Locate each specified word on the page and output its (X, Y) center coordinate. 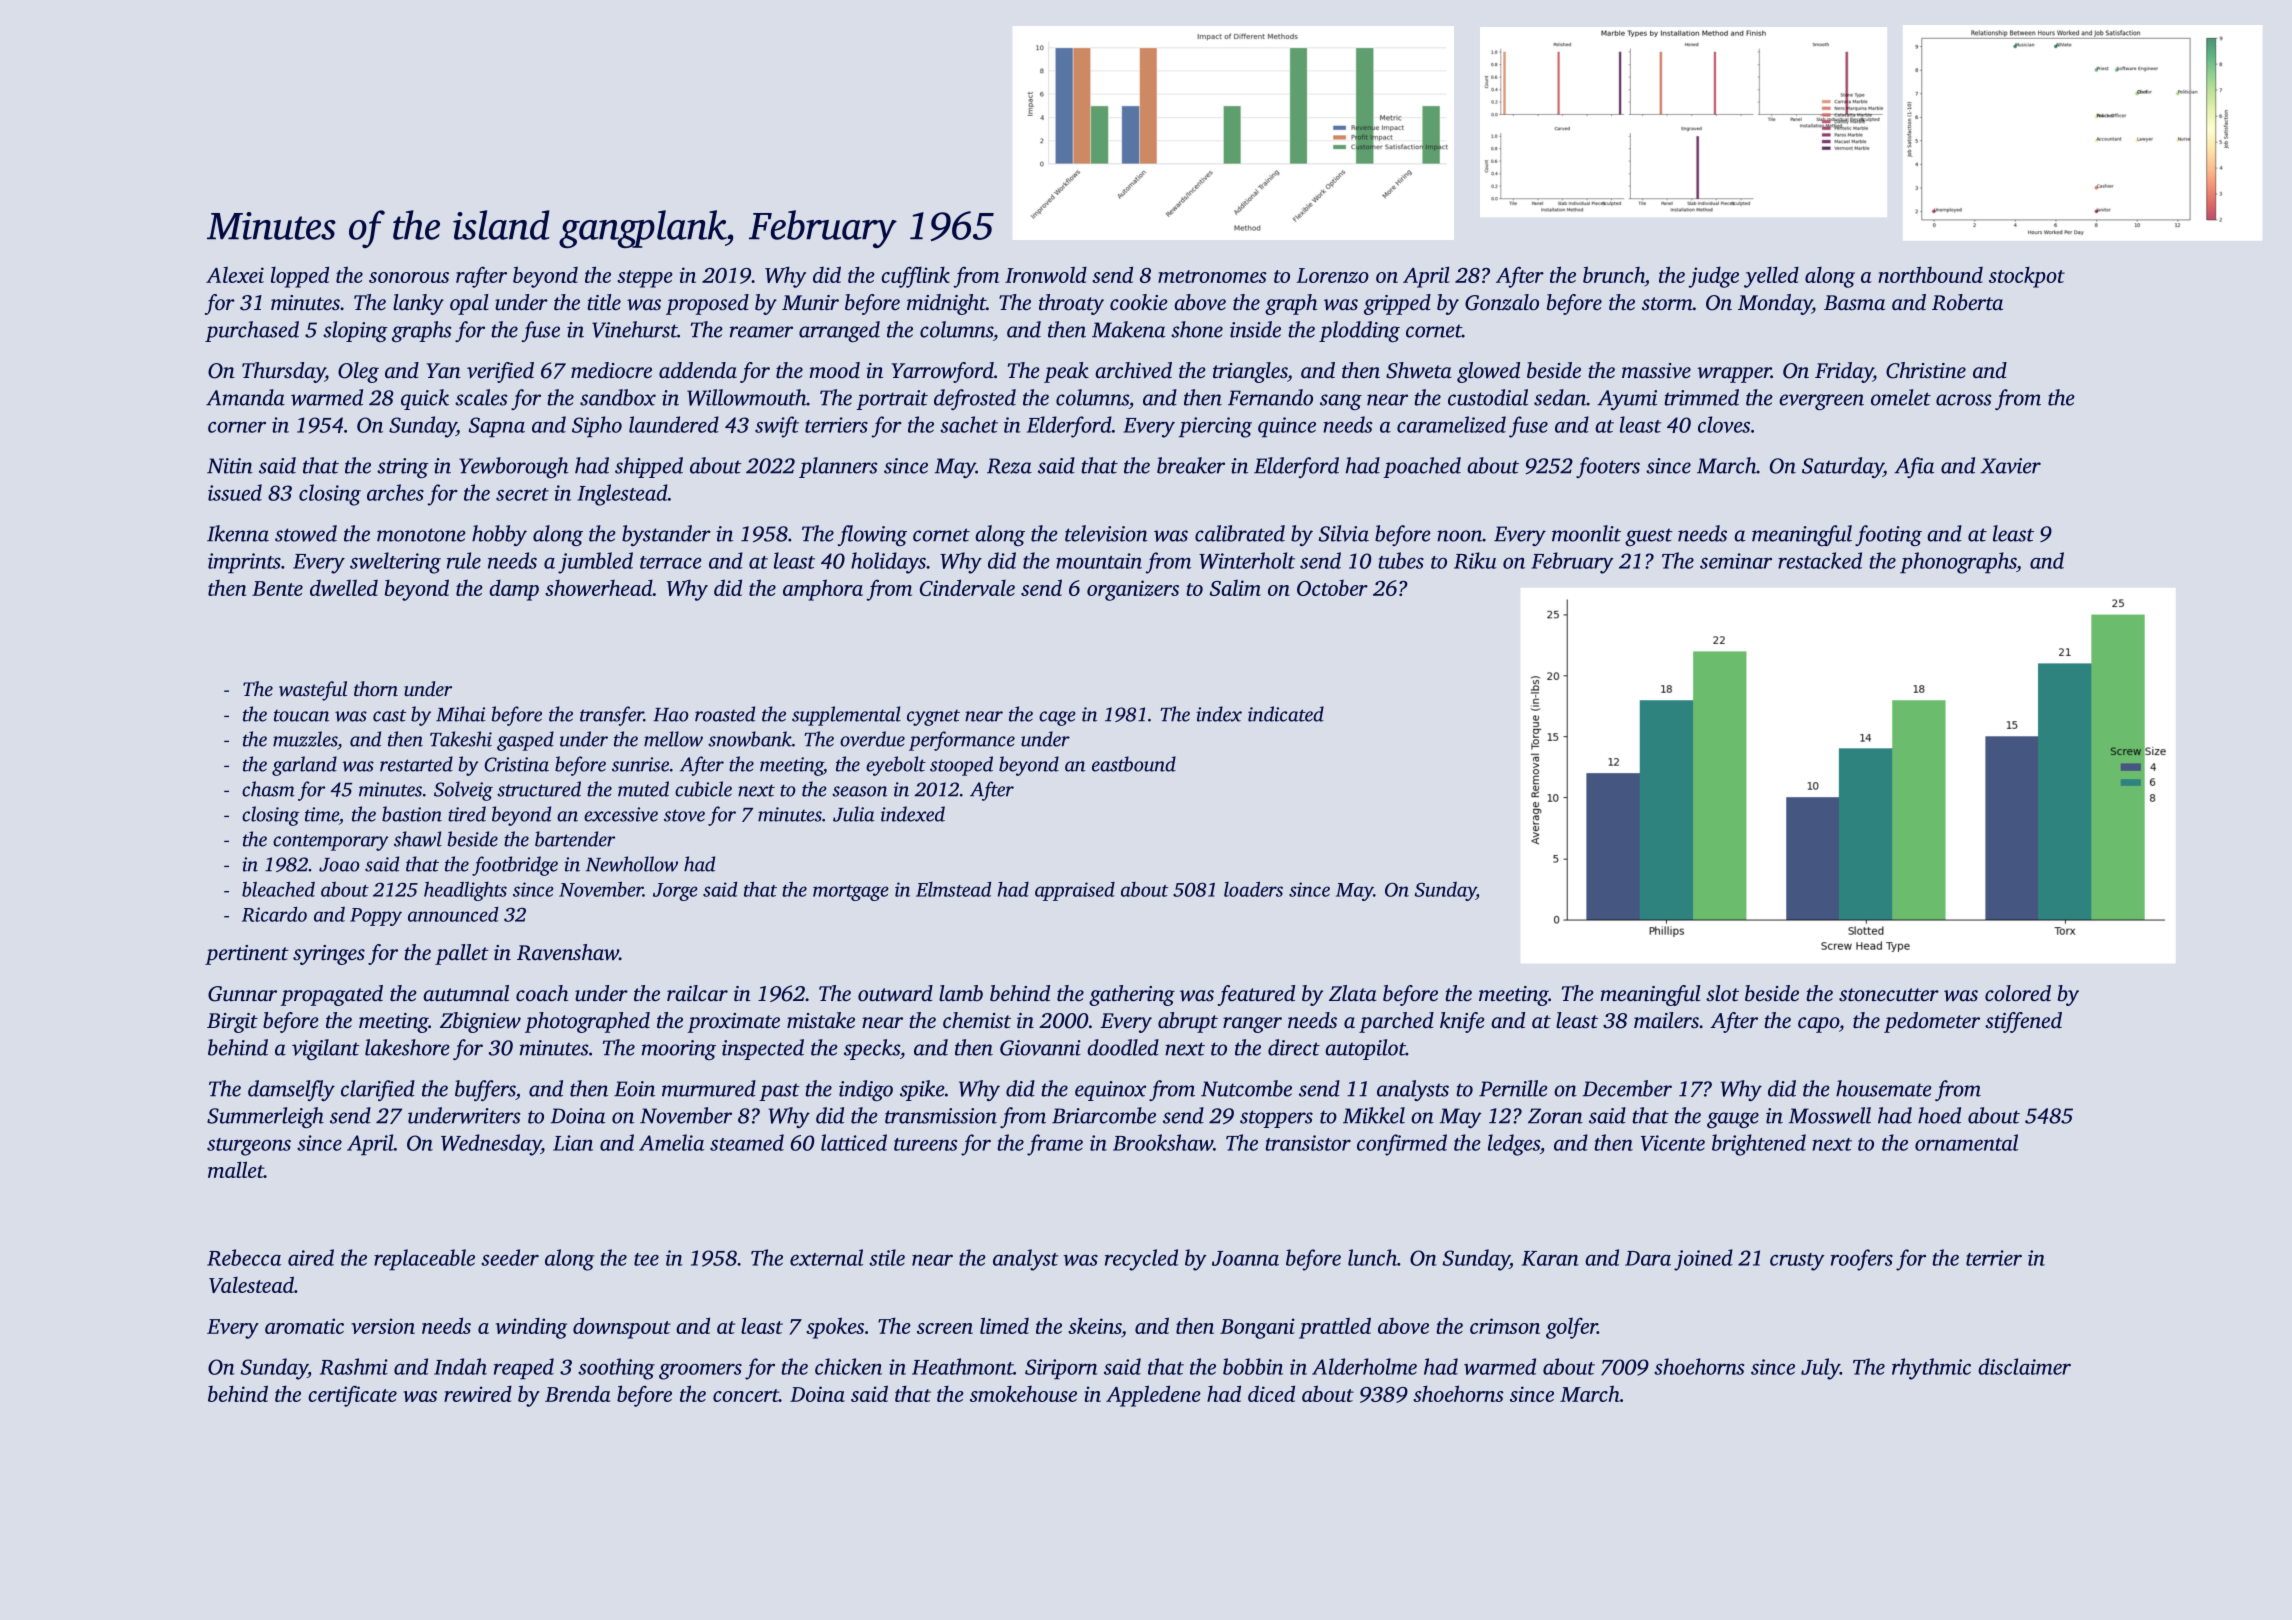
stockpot (2027, 277)
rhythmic (1931, 1369)
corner (237, 427)
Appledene (1153, 1396)
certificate (352, 1396)
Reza (1009, 466)
